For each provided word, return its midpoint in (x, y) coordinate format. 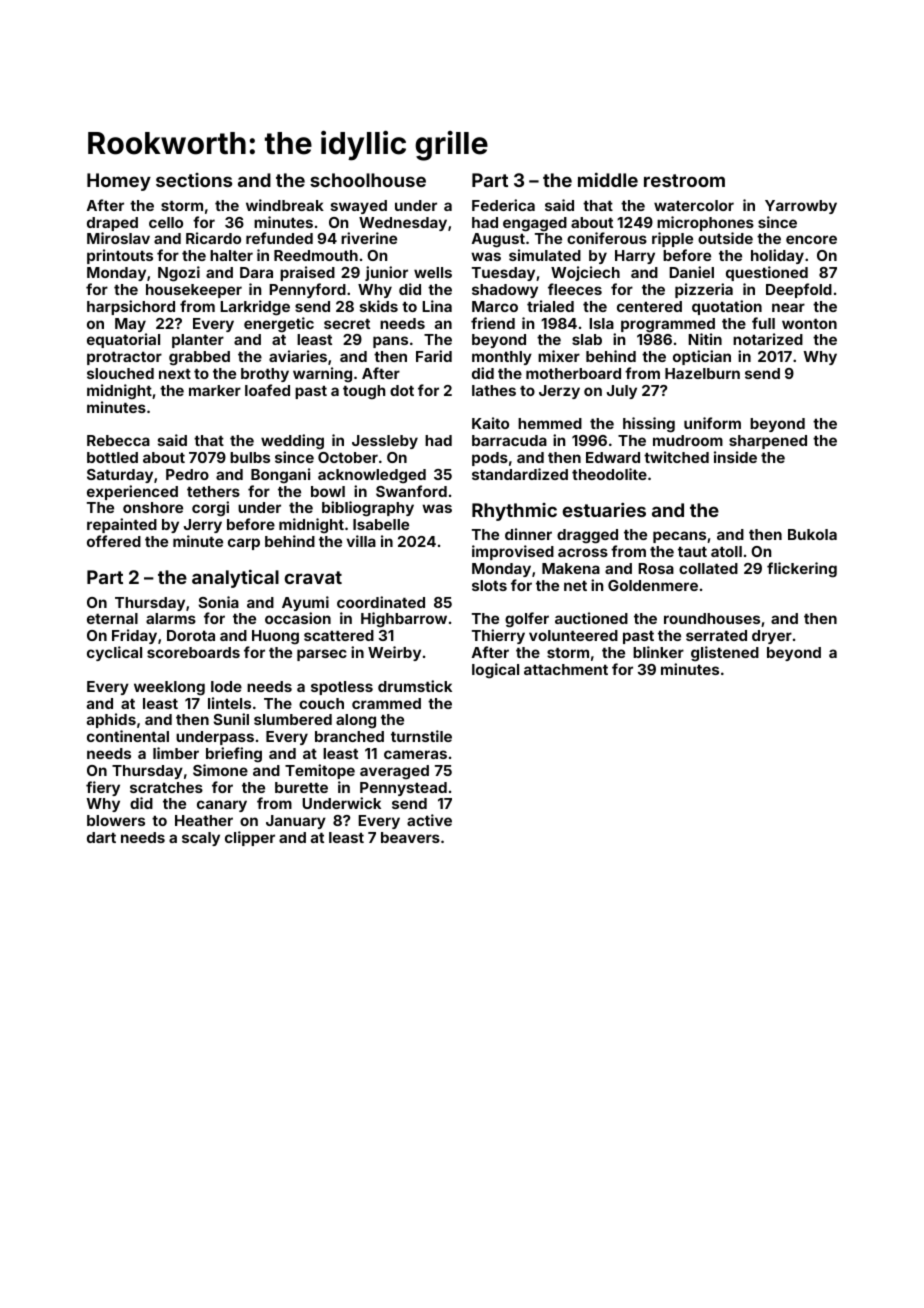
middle (608, 179)
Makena (571, 568)
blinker (658, 652)
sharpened (768, 442)
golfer (527, 620)
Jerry (203, 526)
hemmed (550, 423)
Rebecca (118, 440)
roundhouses (712, 618)
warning (322, 374)
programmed (668, 325)
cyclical (114, 653)
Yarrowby (801, 207)
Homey (119, 182)
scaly (201, 839)
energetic (279, 325)
